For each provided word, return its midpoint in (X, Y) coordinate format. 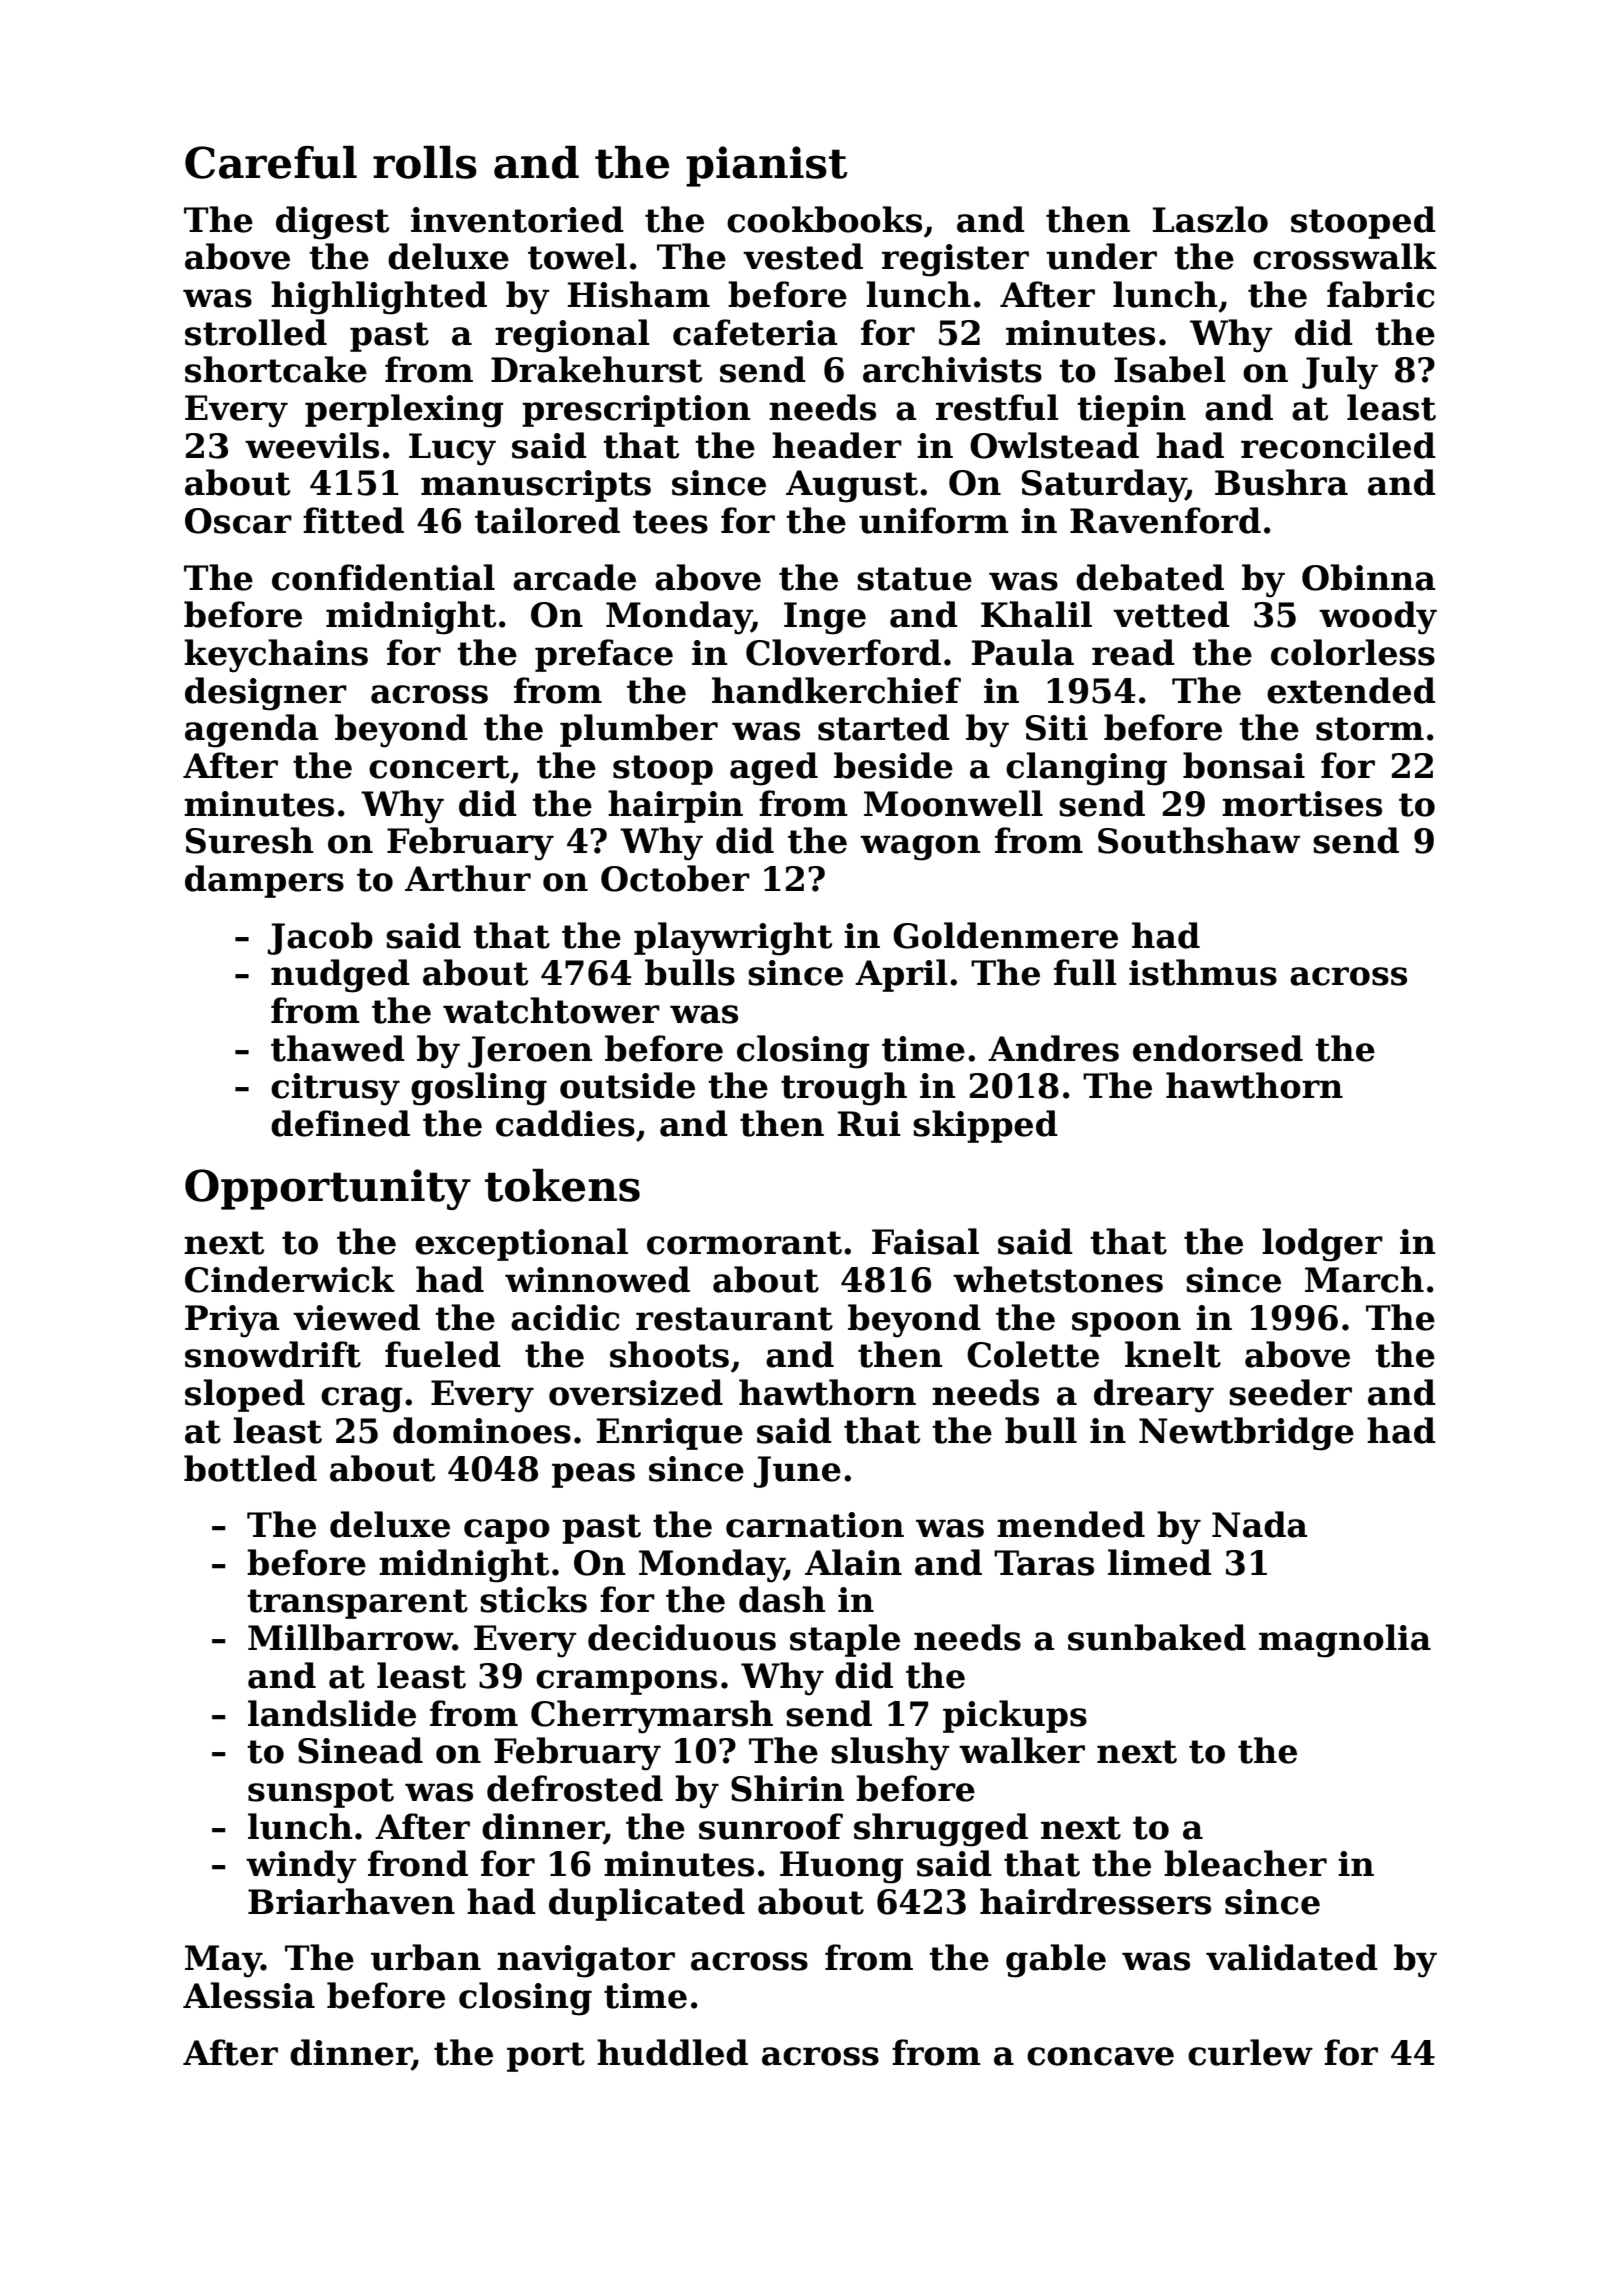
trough (844, 1089)
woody (1378, 618)
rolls (425, 162)
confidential (383, 577)
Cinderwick (290, 1279)
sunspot (321, 1793)
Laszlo (1210, 219)
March (1364, 1279)
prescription (636, 411)
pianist (766, 166)
